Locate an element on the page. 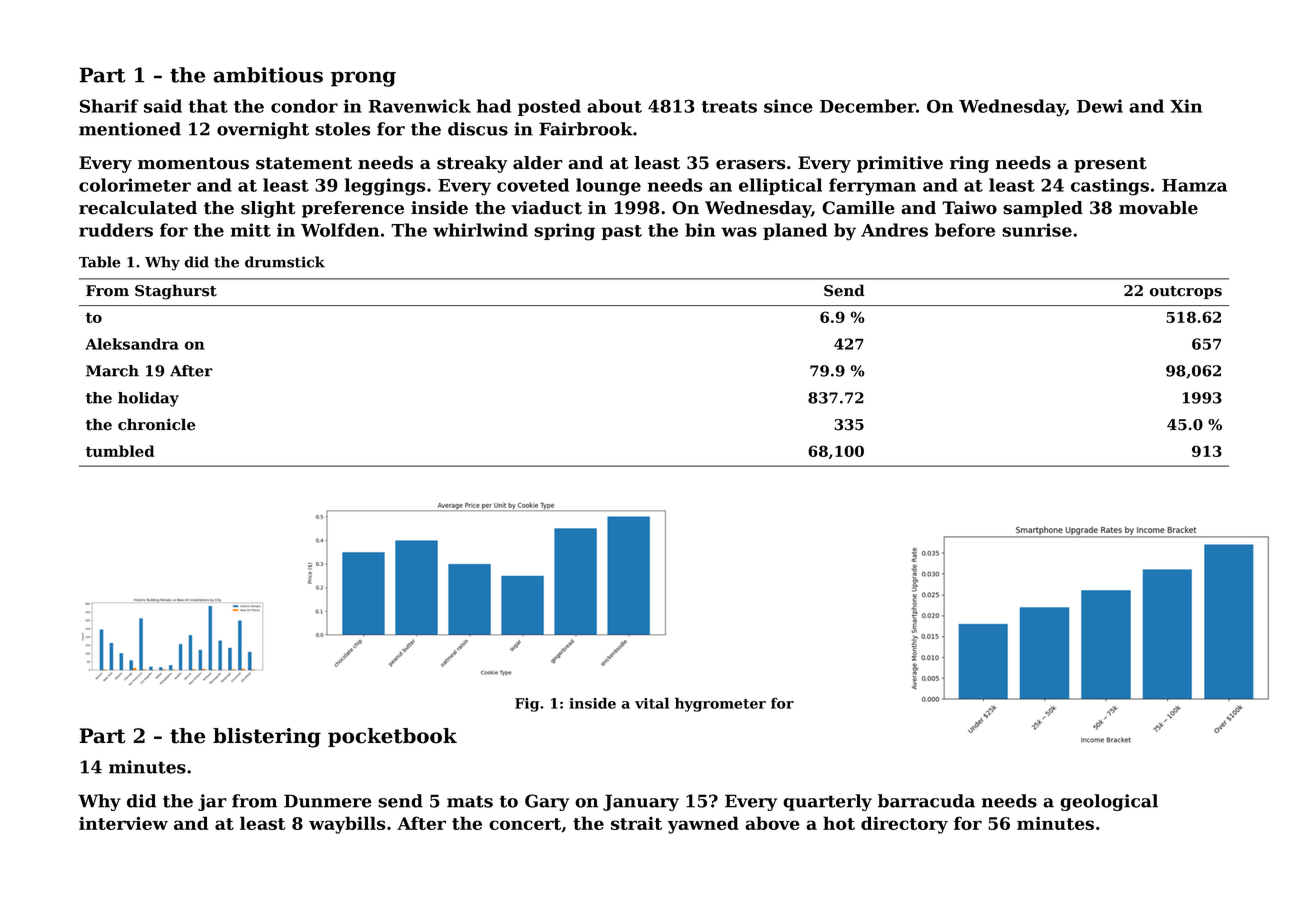 The image size is (1308, 924). Xin is located at coordinates (1186, 106).
